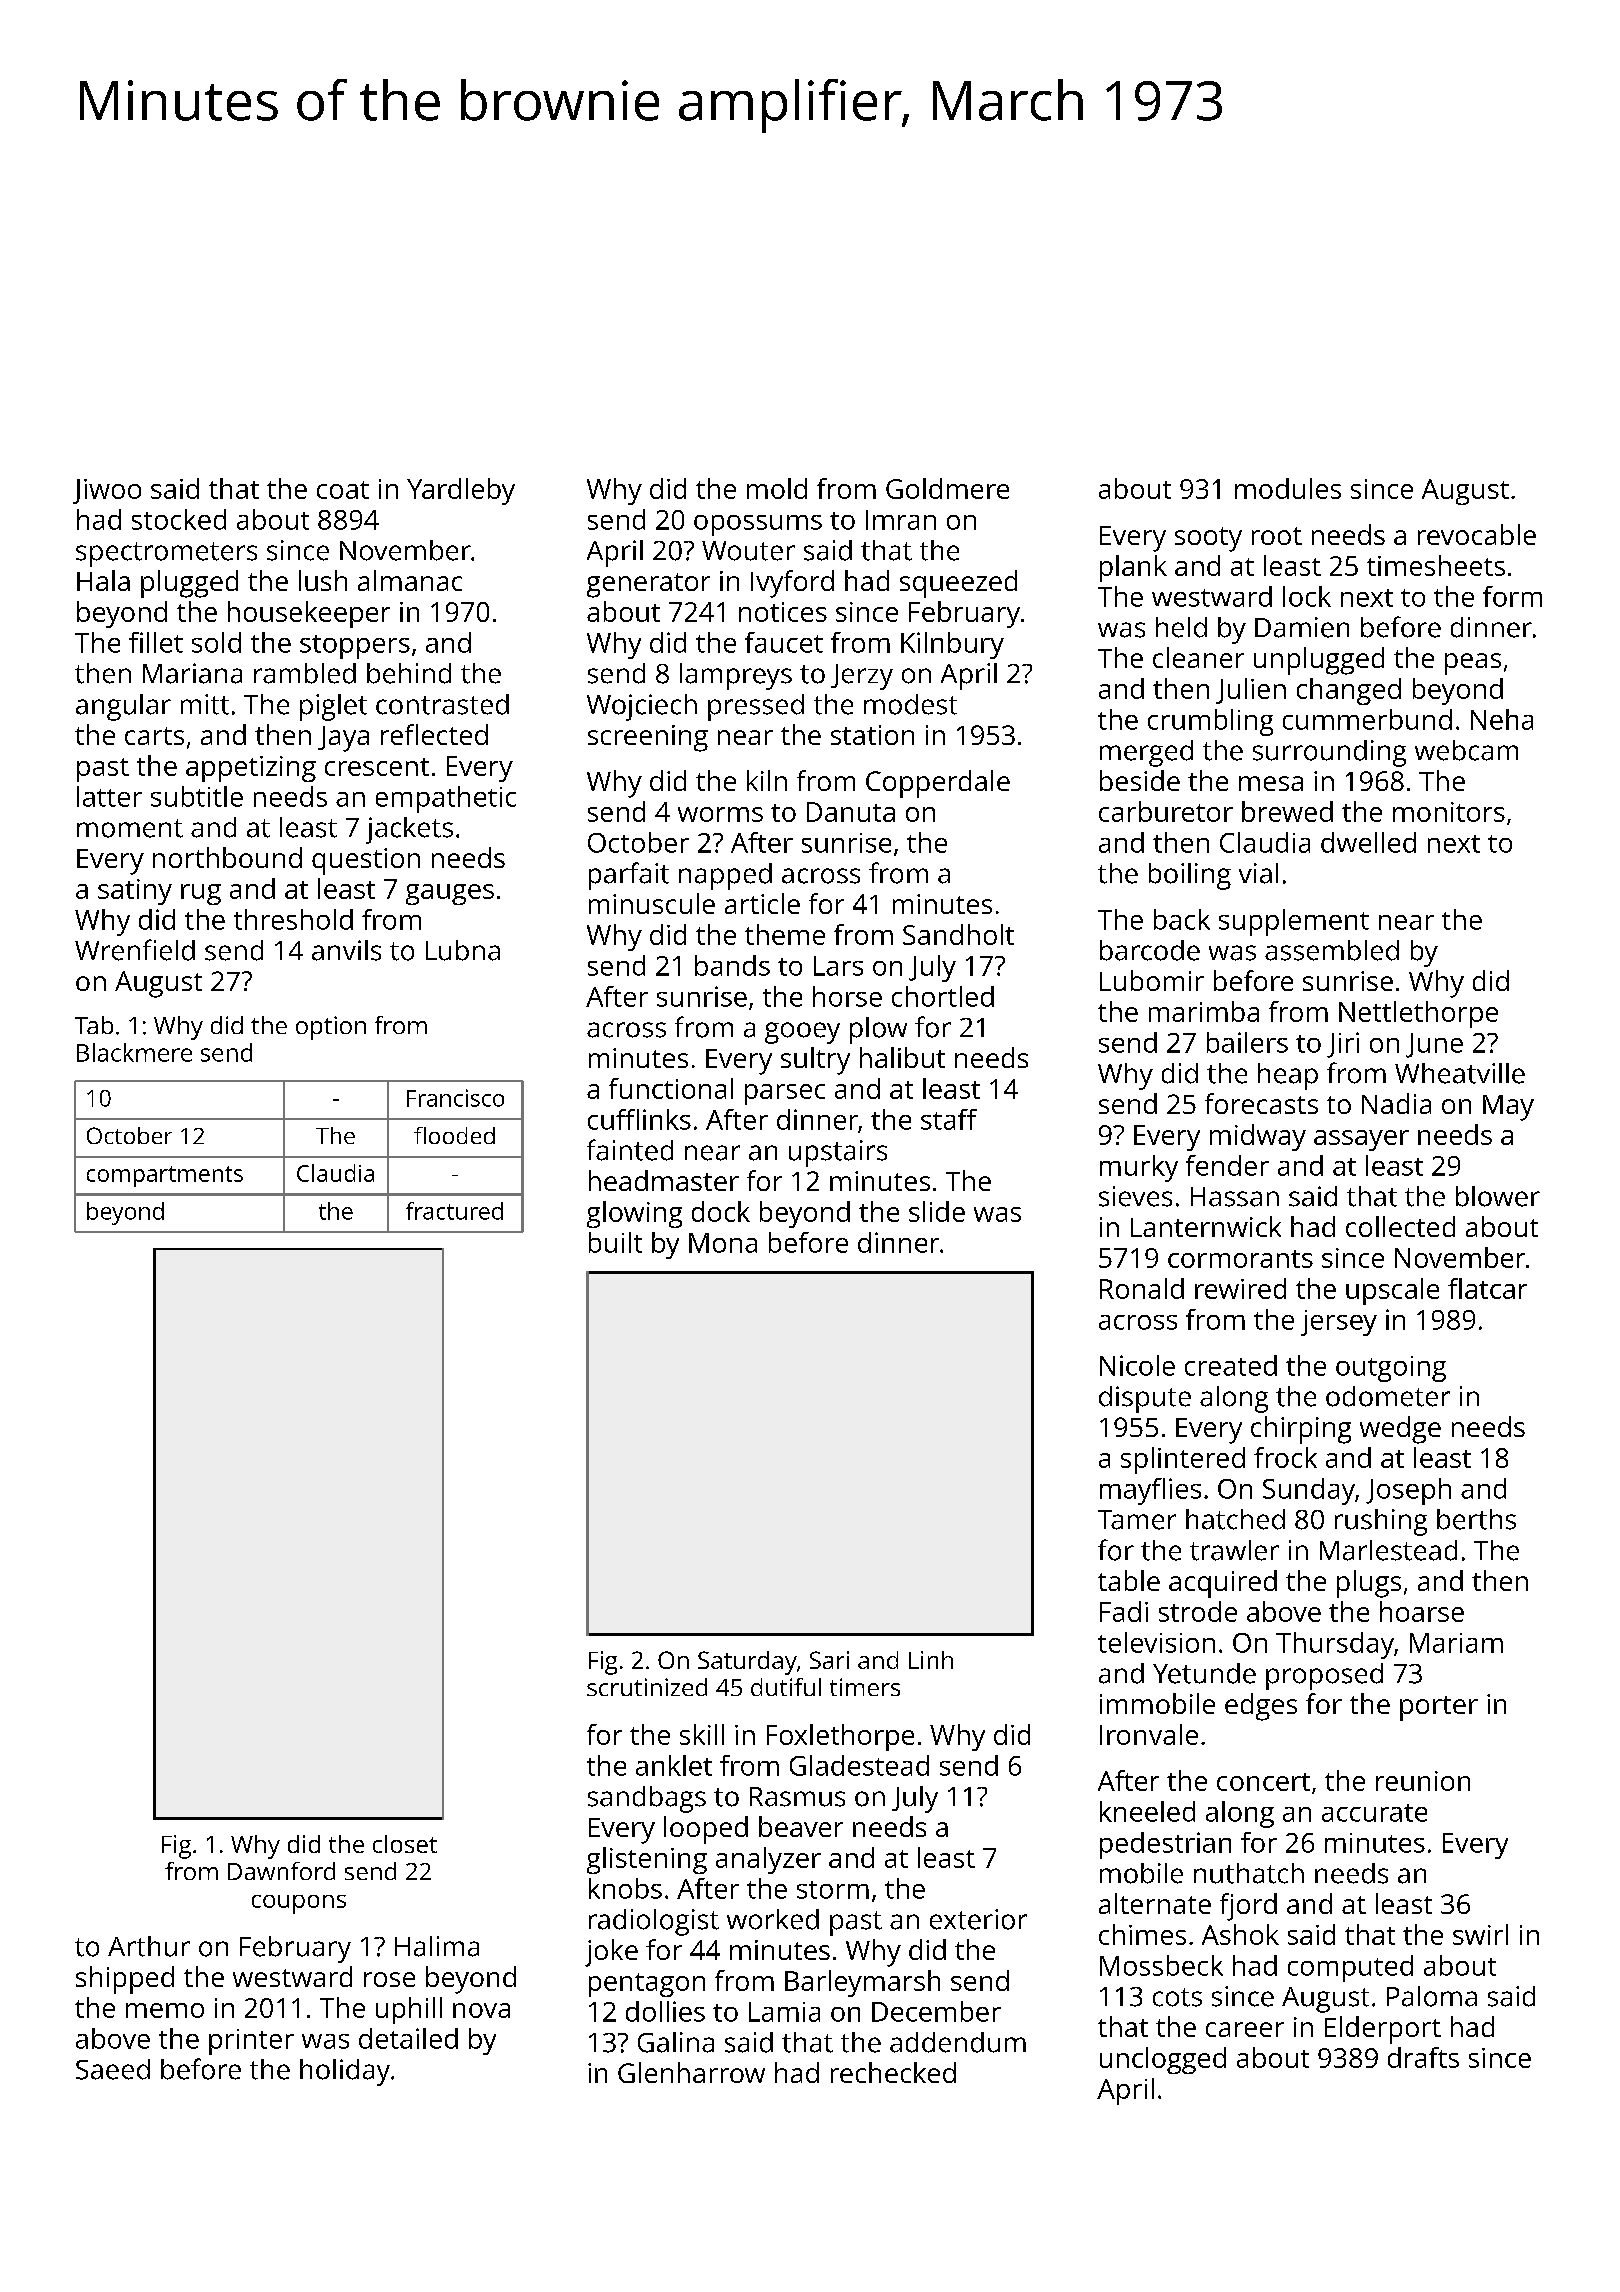 This document has width=1620, height=2292. I want to click on outgoing, so click(1391, 1369).
